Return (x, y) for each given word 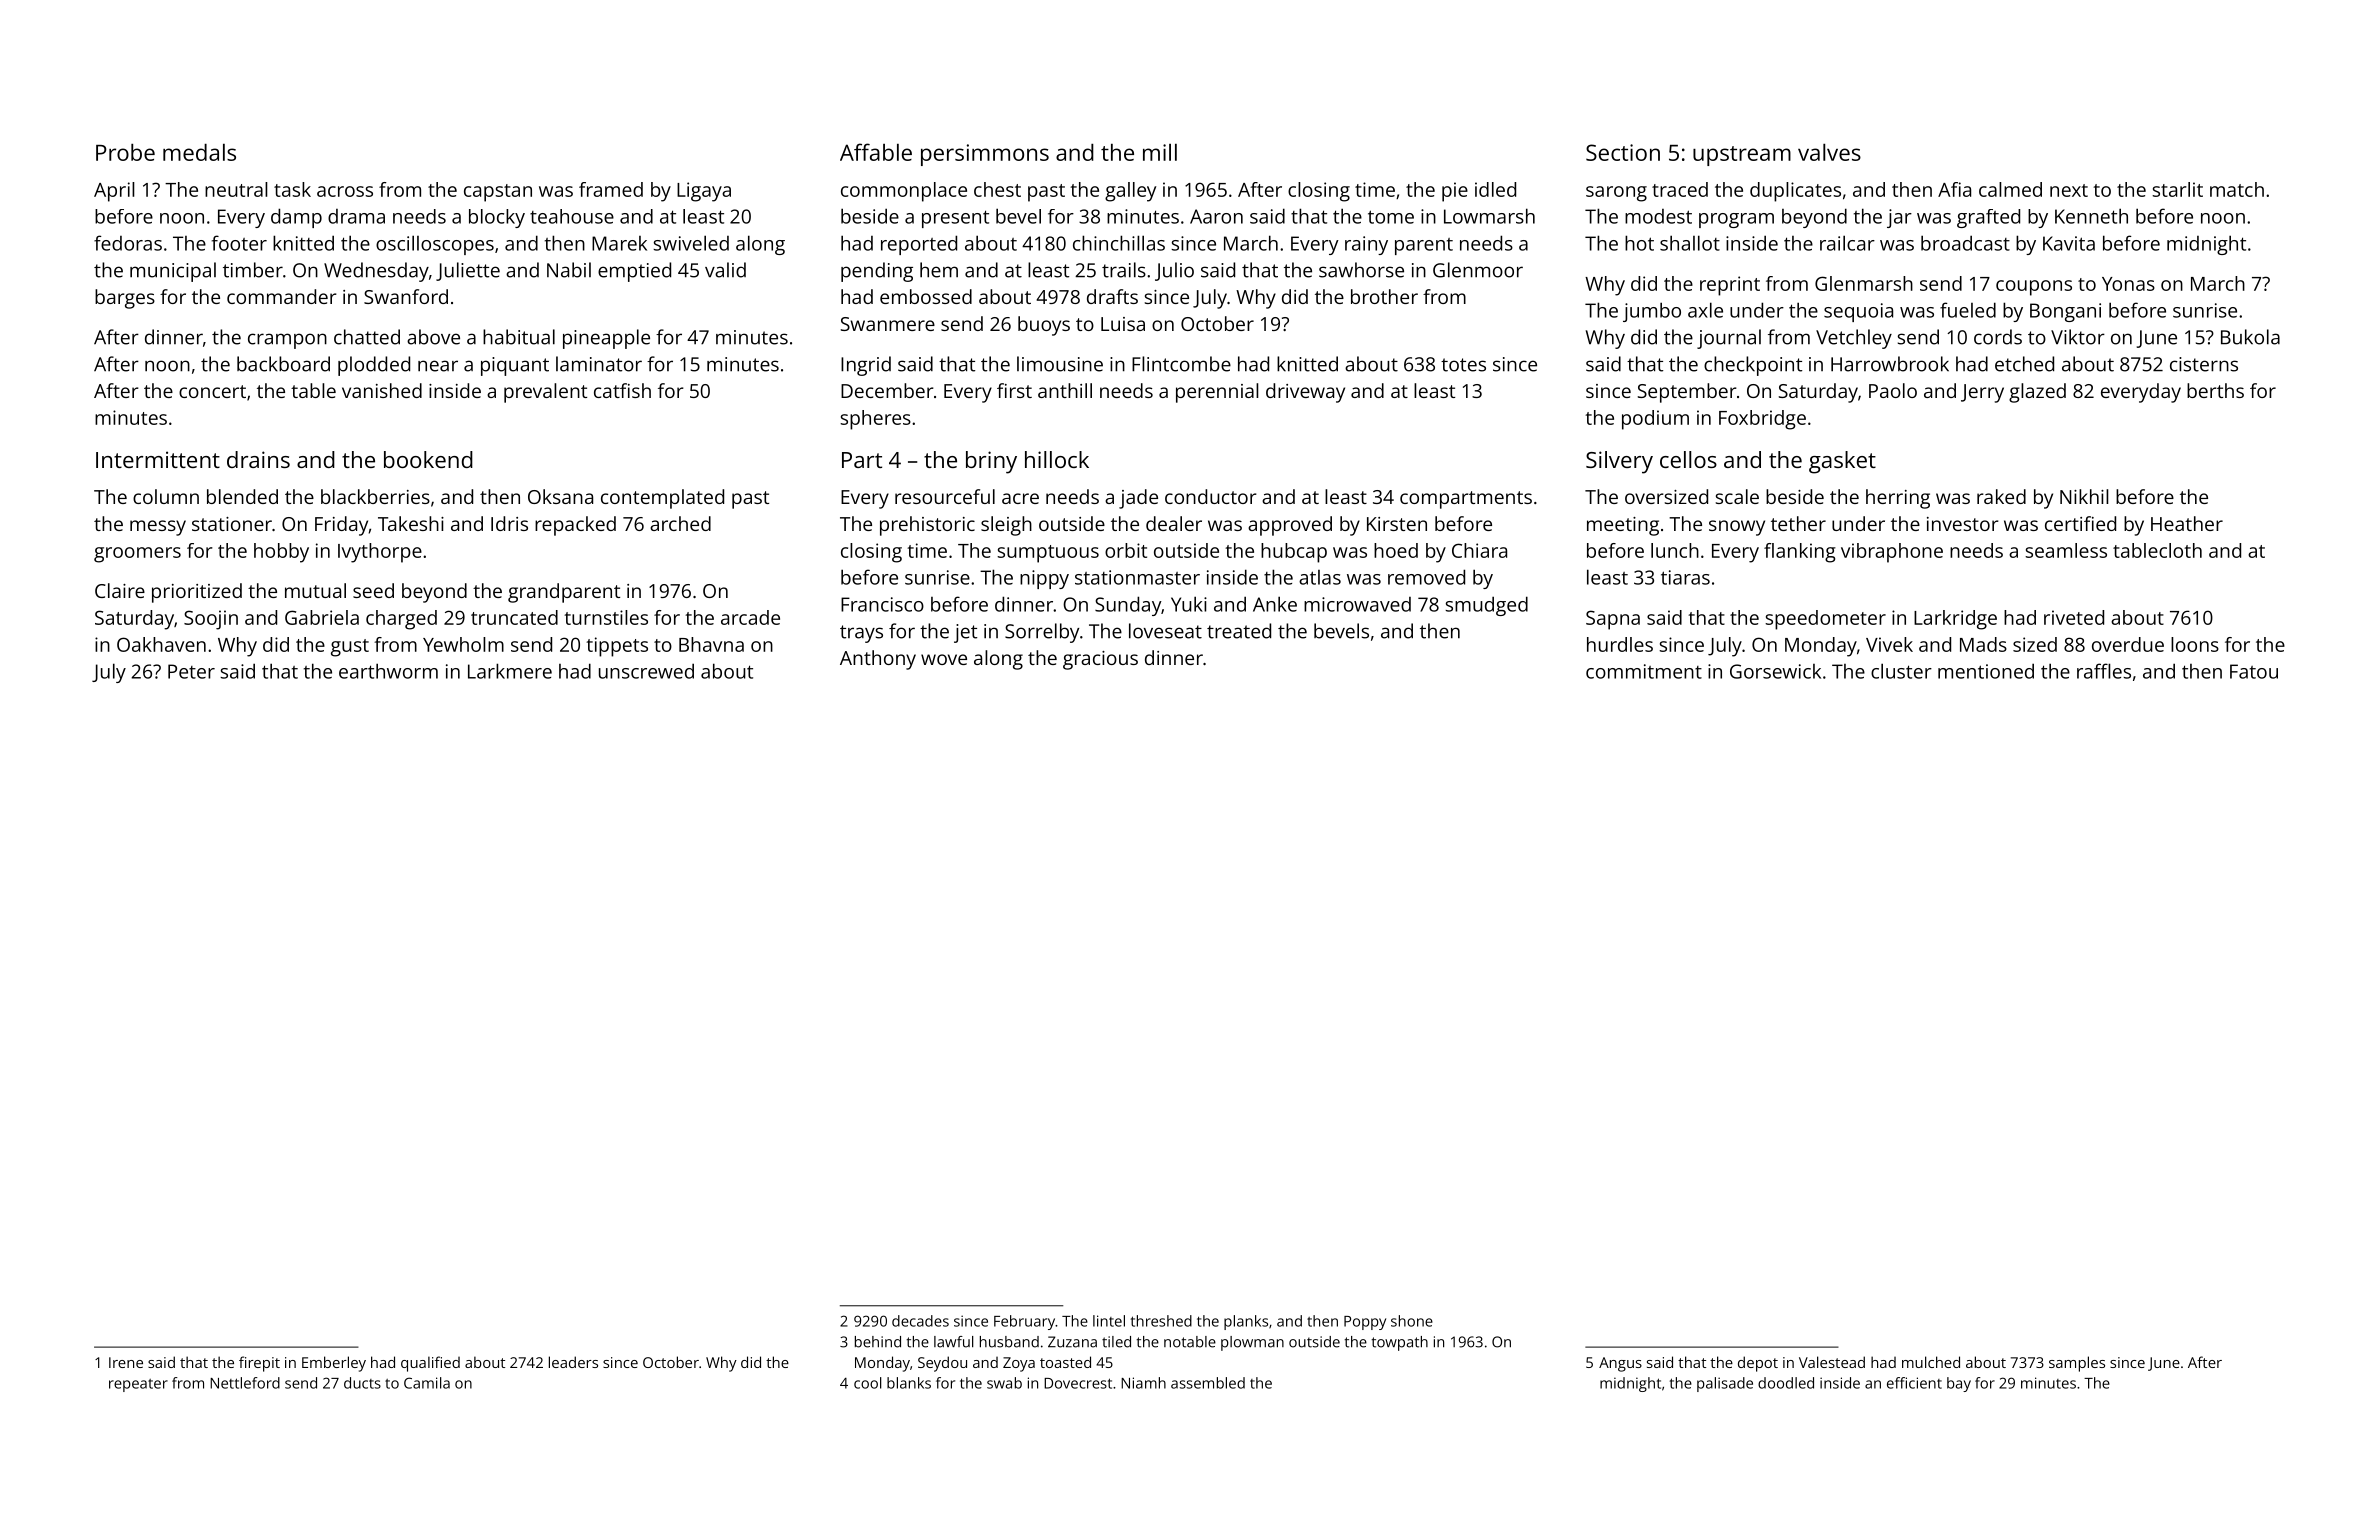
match (2237, 189)
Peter (191, 671)
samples (2077, 1364)
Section (1623, 152)
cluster (1901, 671)
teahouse (572, 216)
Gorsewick (1775, 671)
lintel (1109, 1321)
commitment (1644, 671)
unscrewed (646, 671)
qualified (430, 1364)
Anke (1275, 604)
